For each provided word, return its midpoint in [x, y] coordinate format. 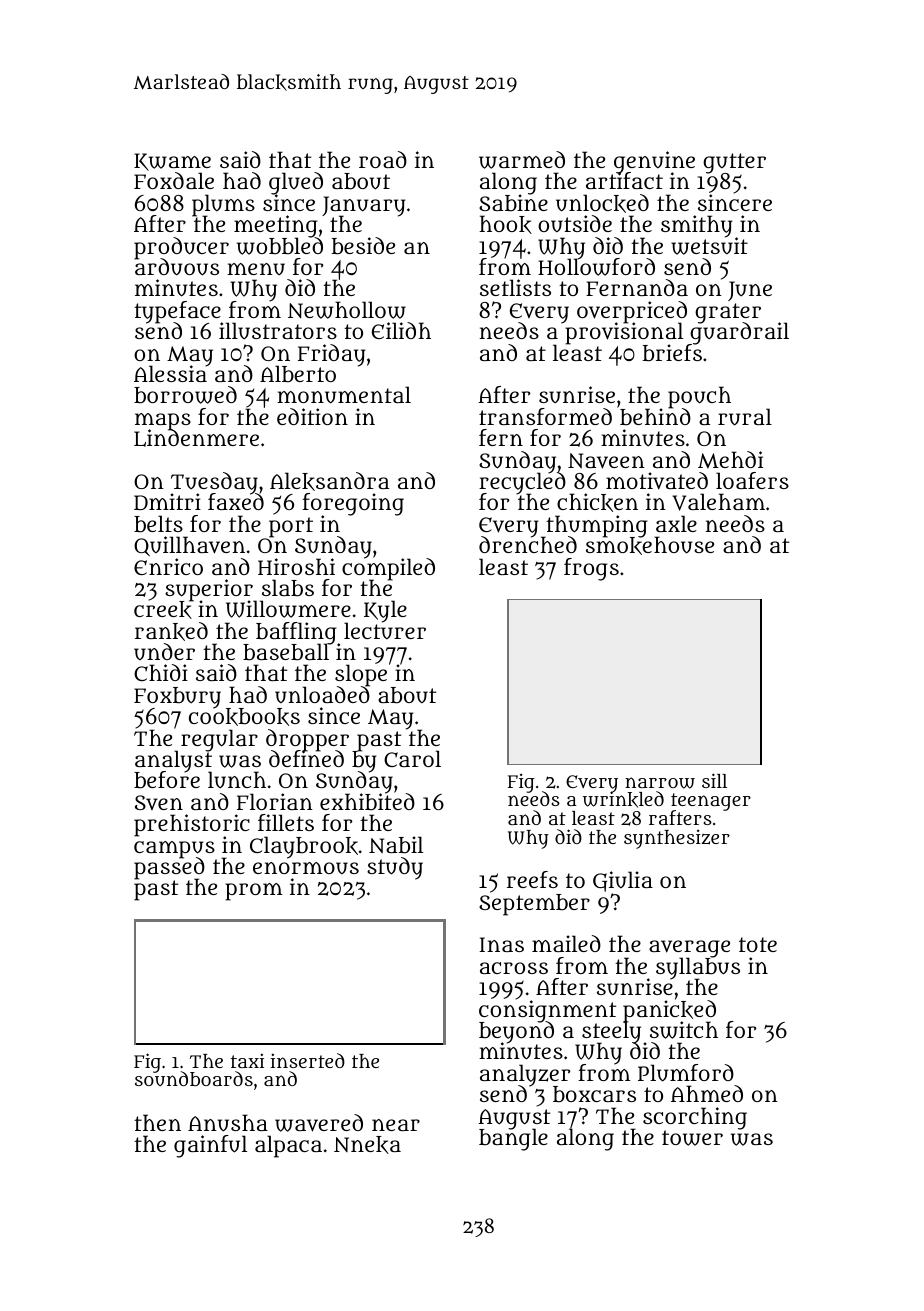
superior [210, 590]
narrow [660, 783]
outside [575, 223]
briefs [672, 353]
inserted [308, 1060]
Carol [412, 758]
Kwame [172, 162]
